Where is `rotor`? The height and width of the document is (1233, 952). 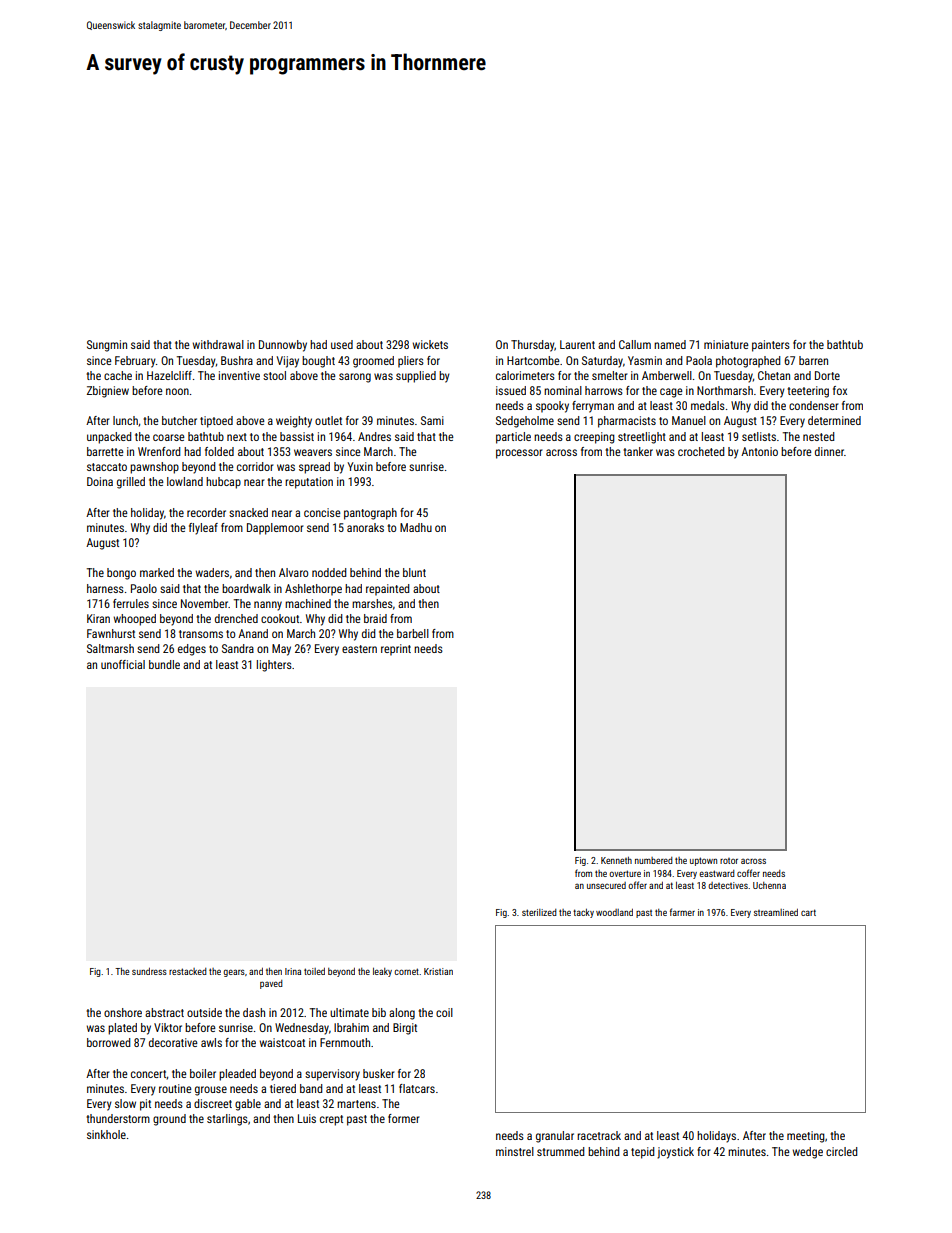 rotor is located at coordinates (729, 861).
